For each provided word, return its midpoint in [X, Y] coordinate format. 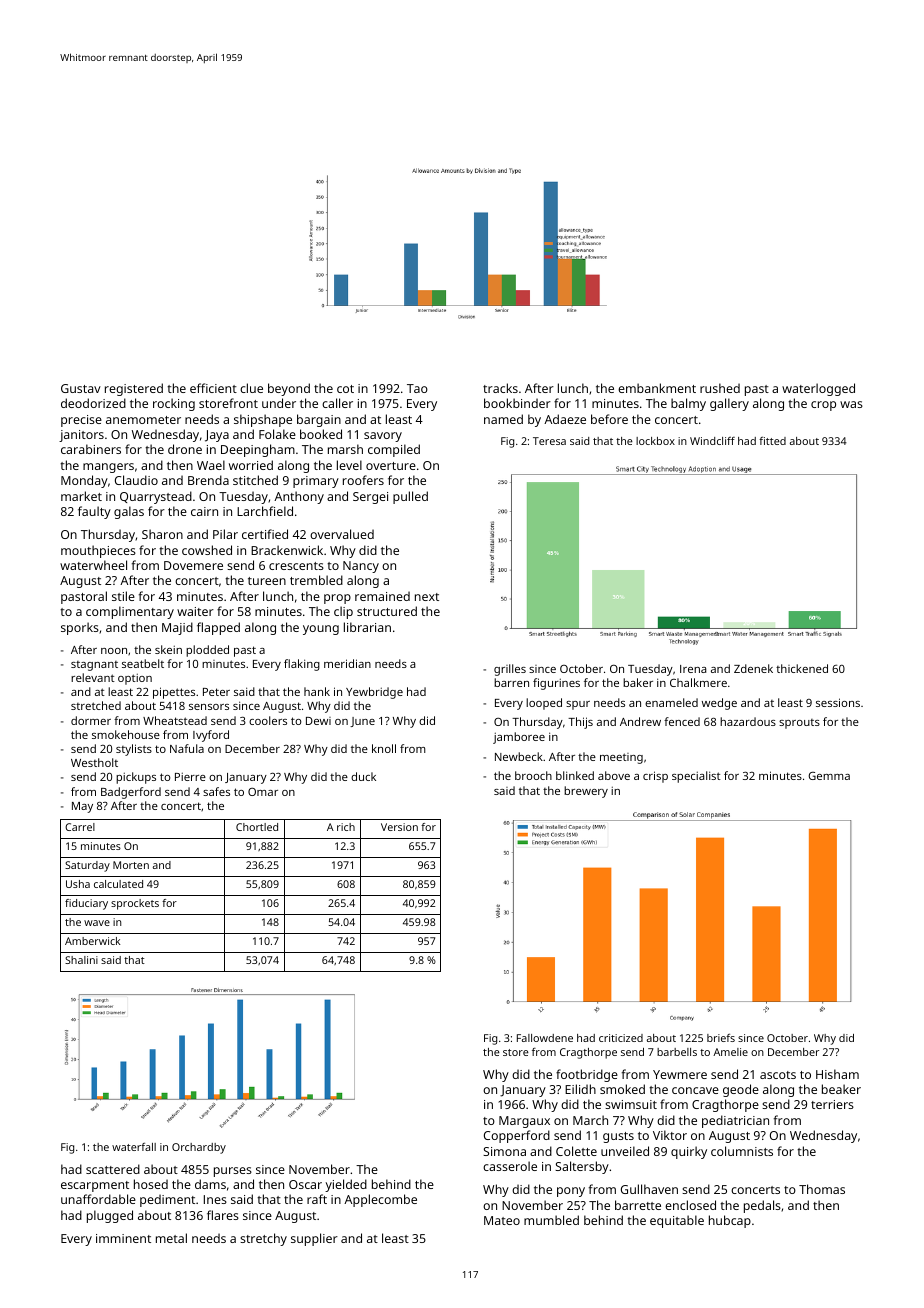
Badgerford [131, 793]
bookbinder [517, 403]
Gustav [81, 388]
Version [399, 827]
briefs [721, 1038]
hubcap [730, 1221]
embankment [657, 388]
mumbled [551, 1220]
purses [233, 1172]
